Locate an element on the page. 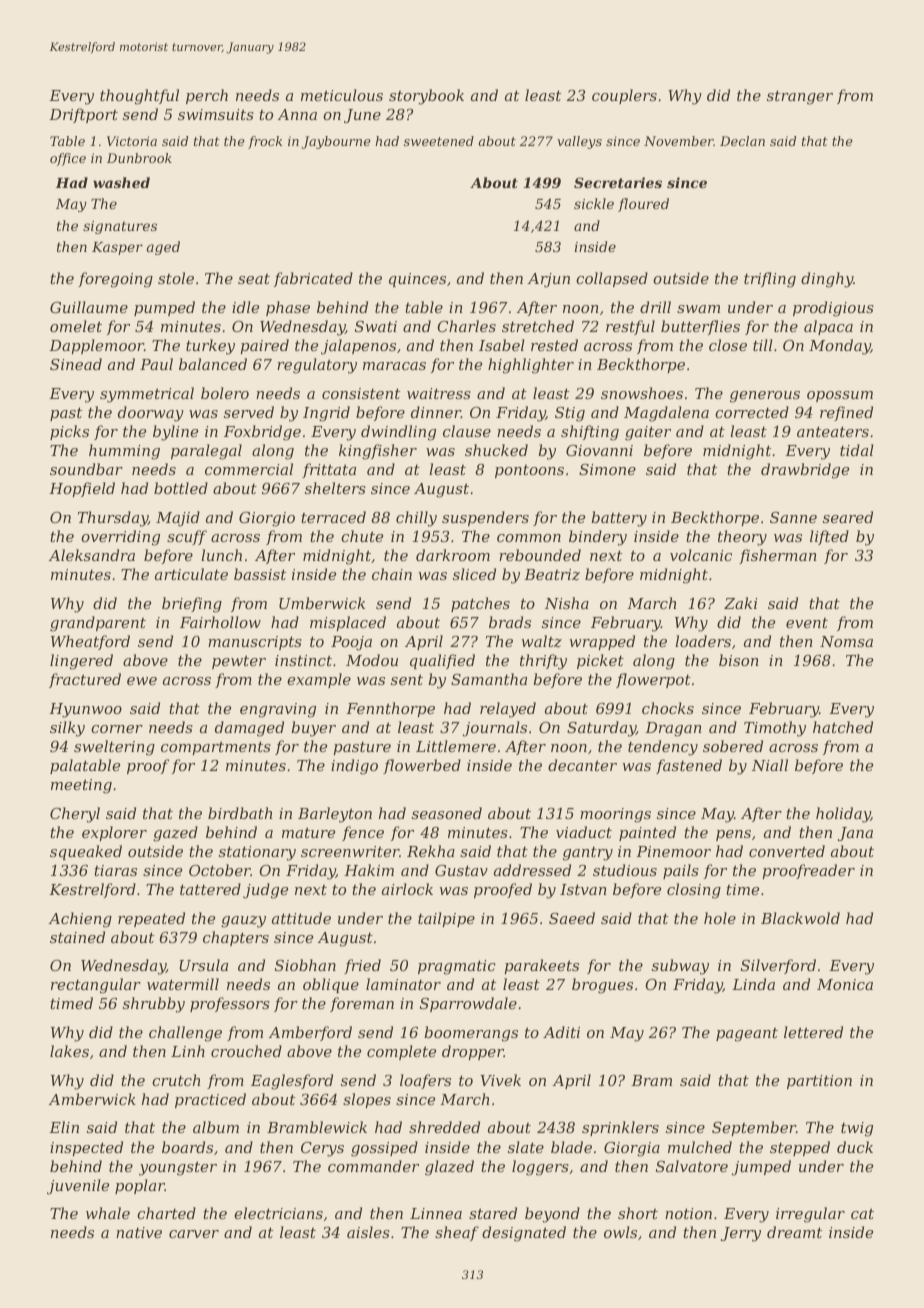 The height and width of the page is (1308, 924). tailpipe is located at coordinates (446, 919).
